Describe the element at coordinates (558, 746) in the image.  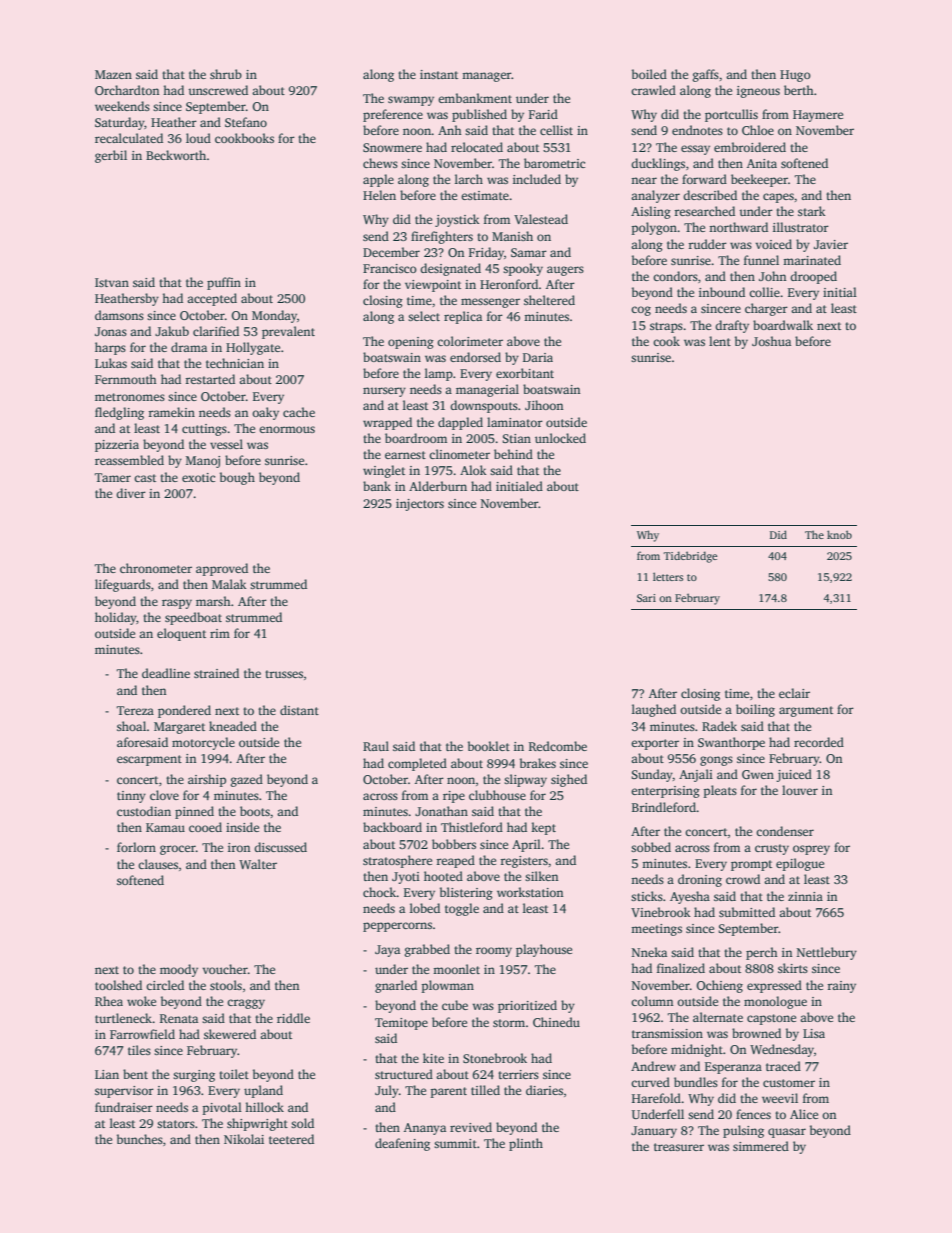
I see `Redcombe` at that location.
